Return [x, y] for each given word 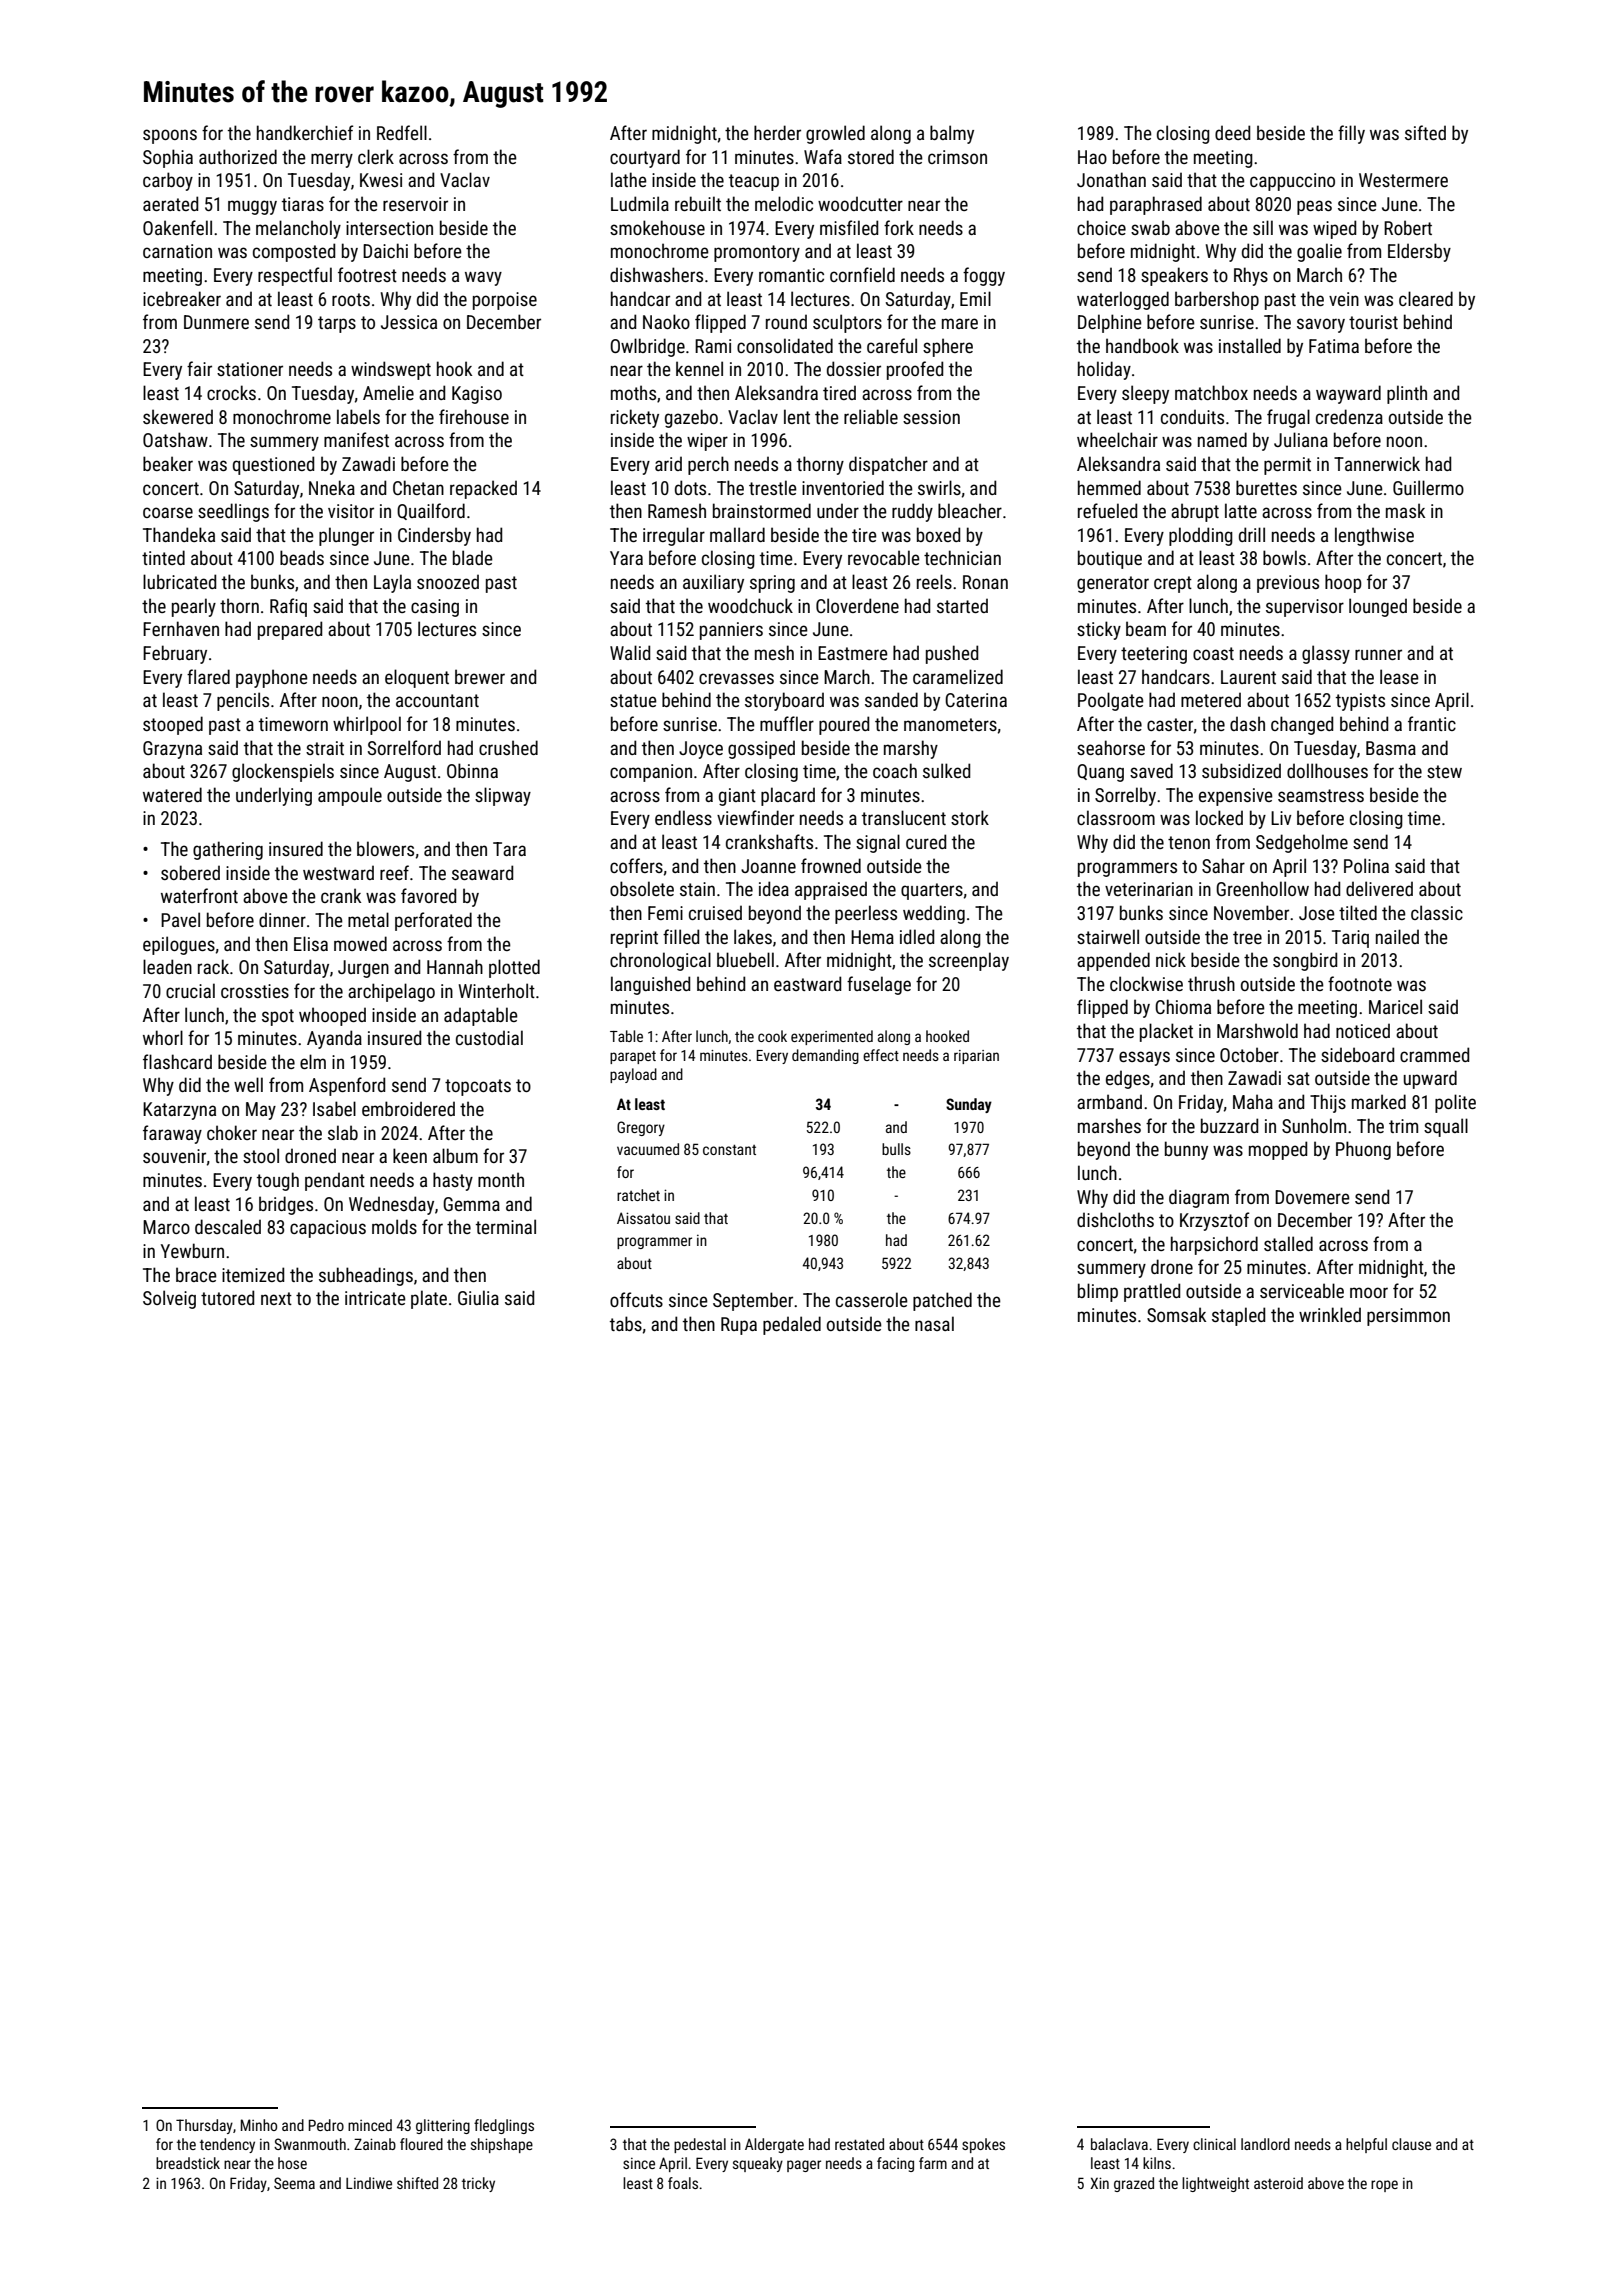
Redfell [402, 132]
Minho [259, 2125]
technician [962, 557]
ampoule [350, 796]
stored [871, 156]
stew [1444, 771]
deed [1232, 132]
